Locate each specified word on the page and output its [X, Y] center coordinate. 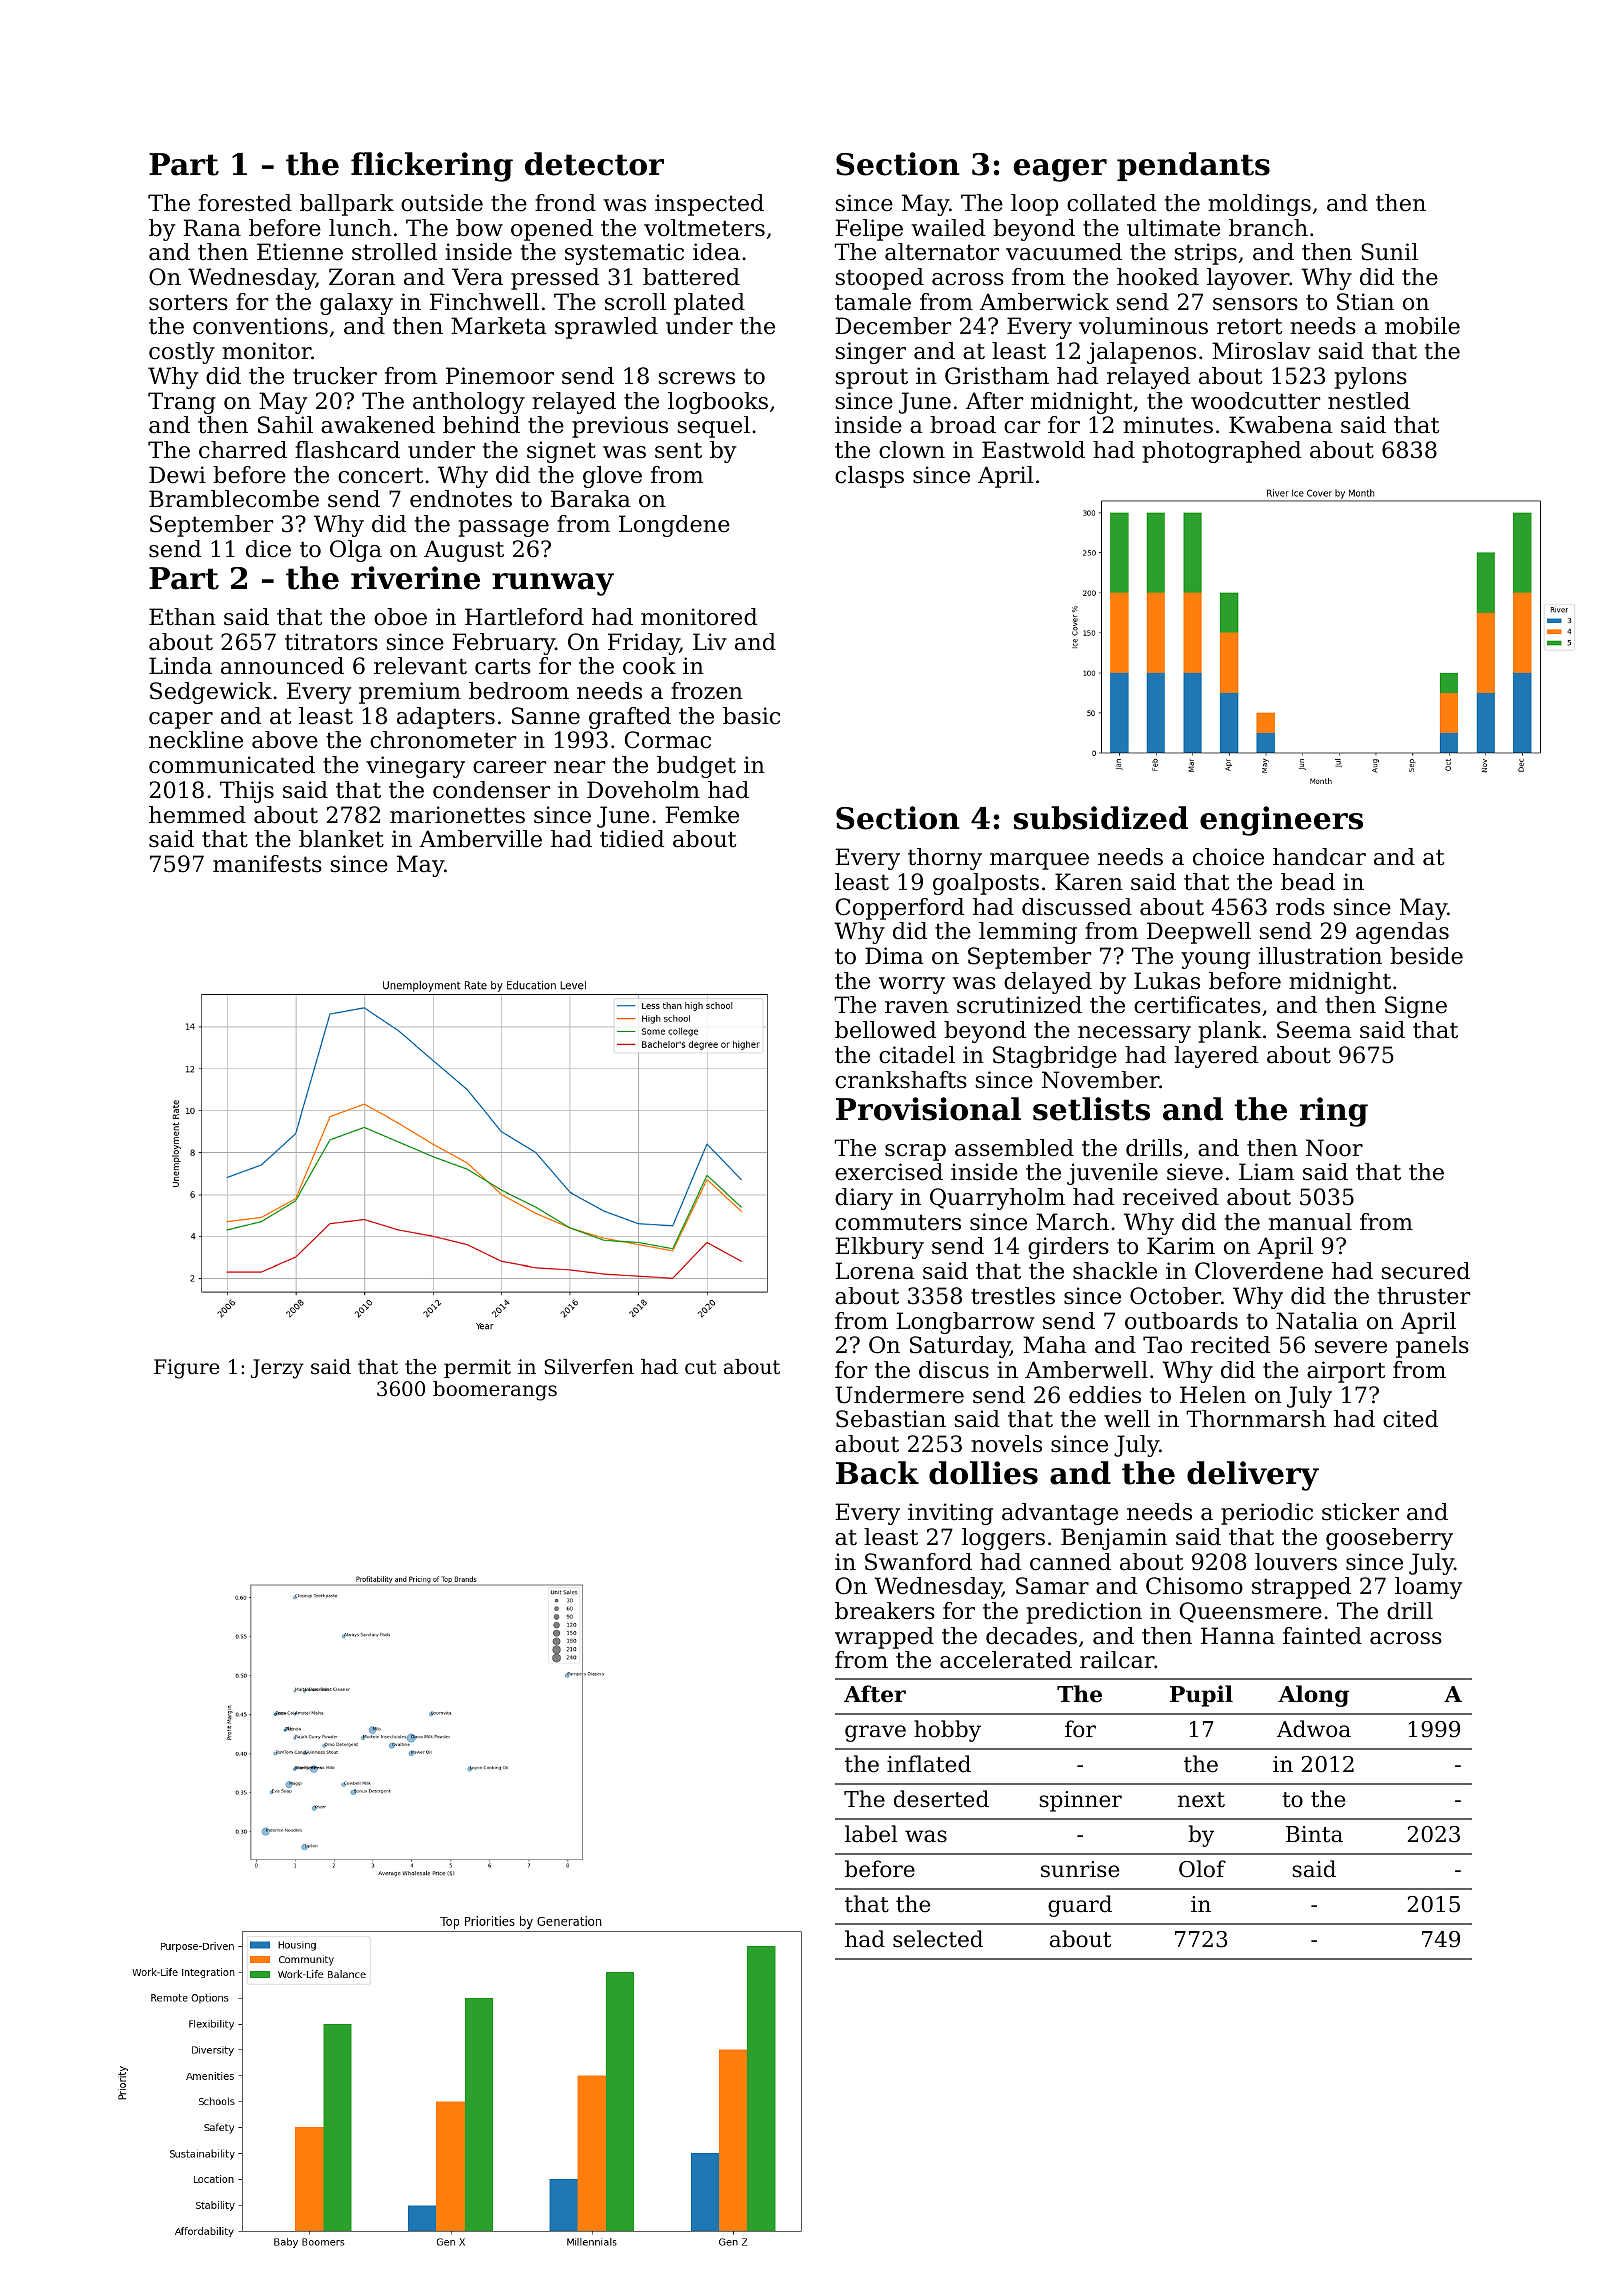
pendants [1193, 166]
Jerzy [277, 1369]
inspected [709, 205]
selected [938, 1939]
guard [1080, 1906]
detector [594, 164]
